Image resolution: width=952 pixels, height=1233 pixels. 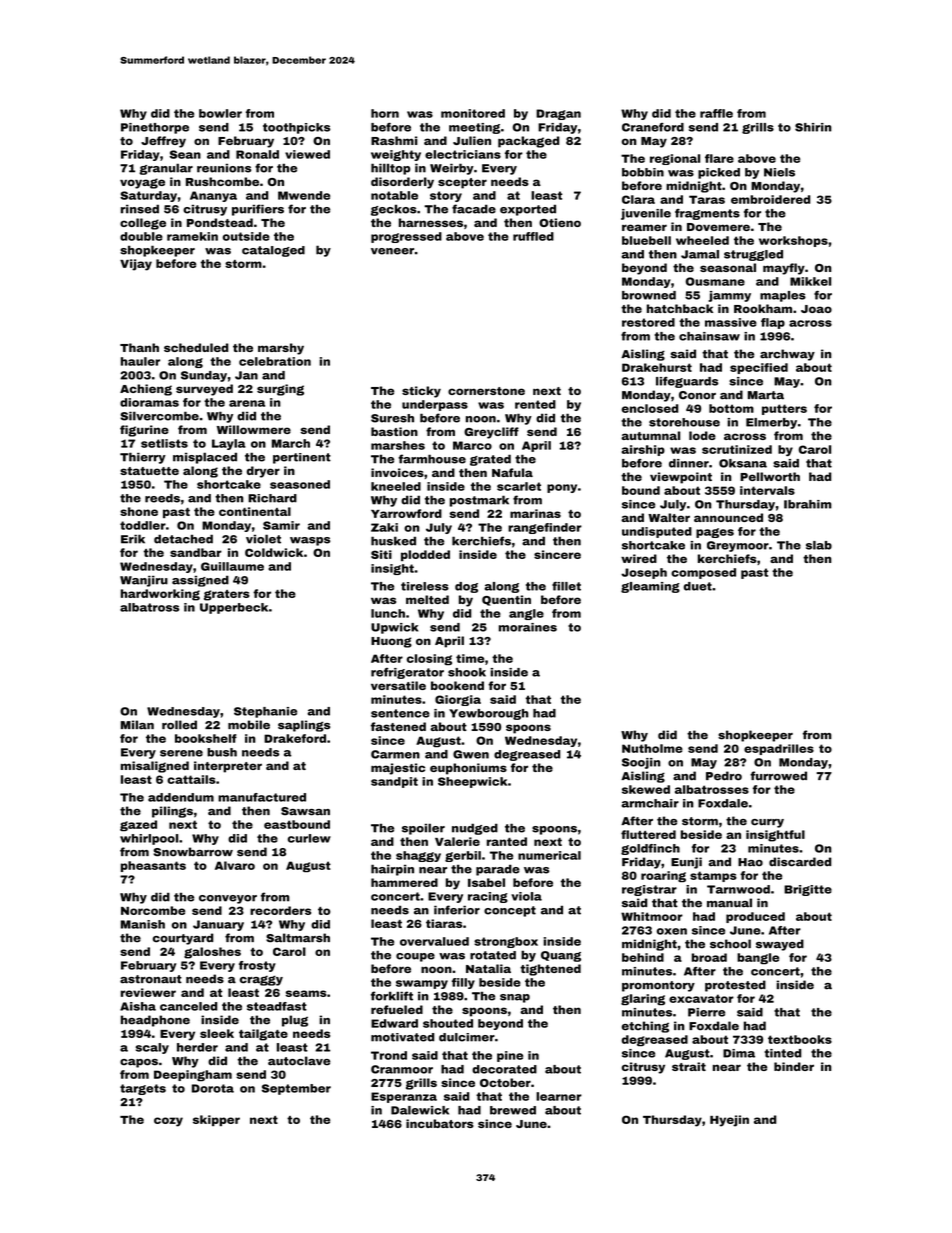 What do you see at coordinates (767, 823) in the document?
I see `curry` at bounding box center [767, 823].
